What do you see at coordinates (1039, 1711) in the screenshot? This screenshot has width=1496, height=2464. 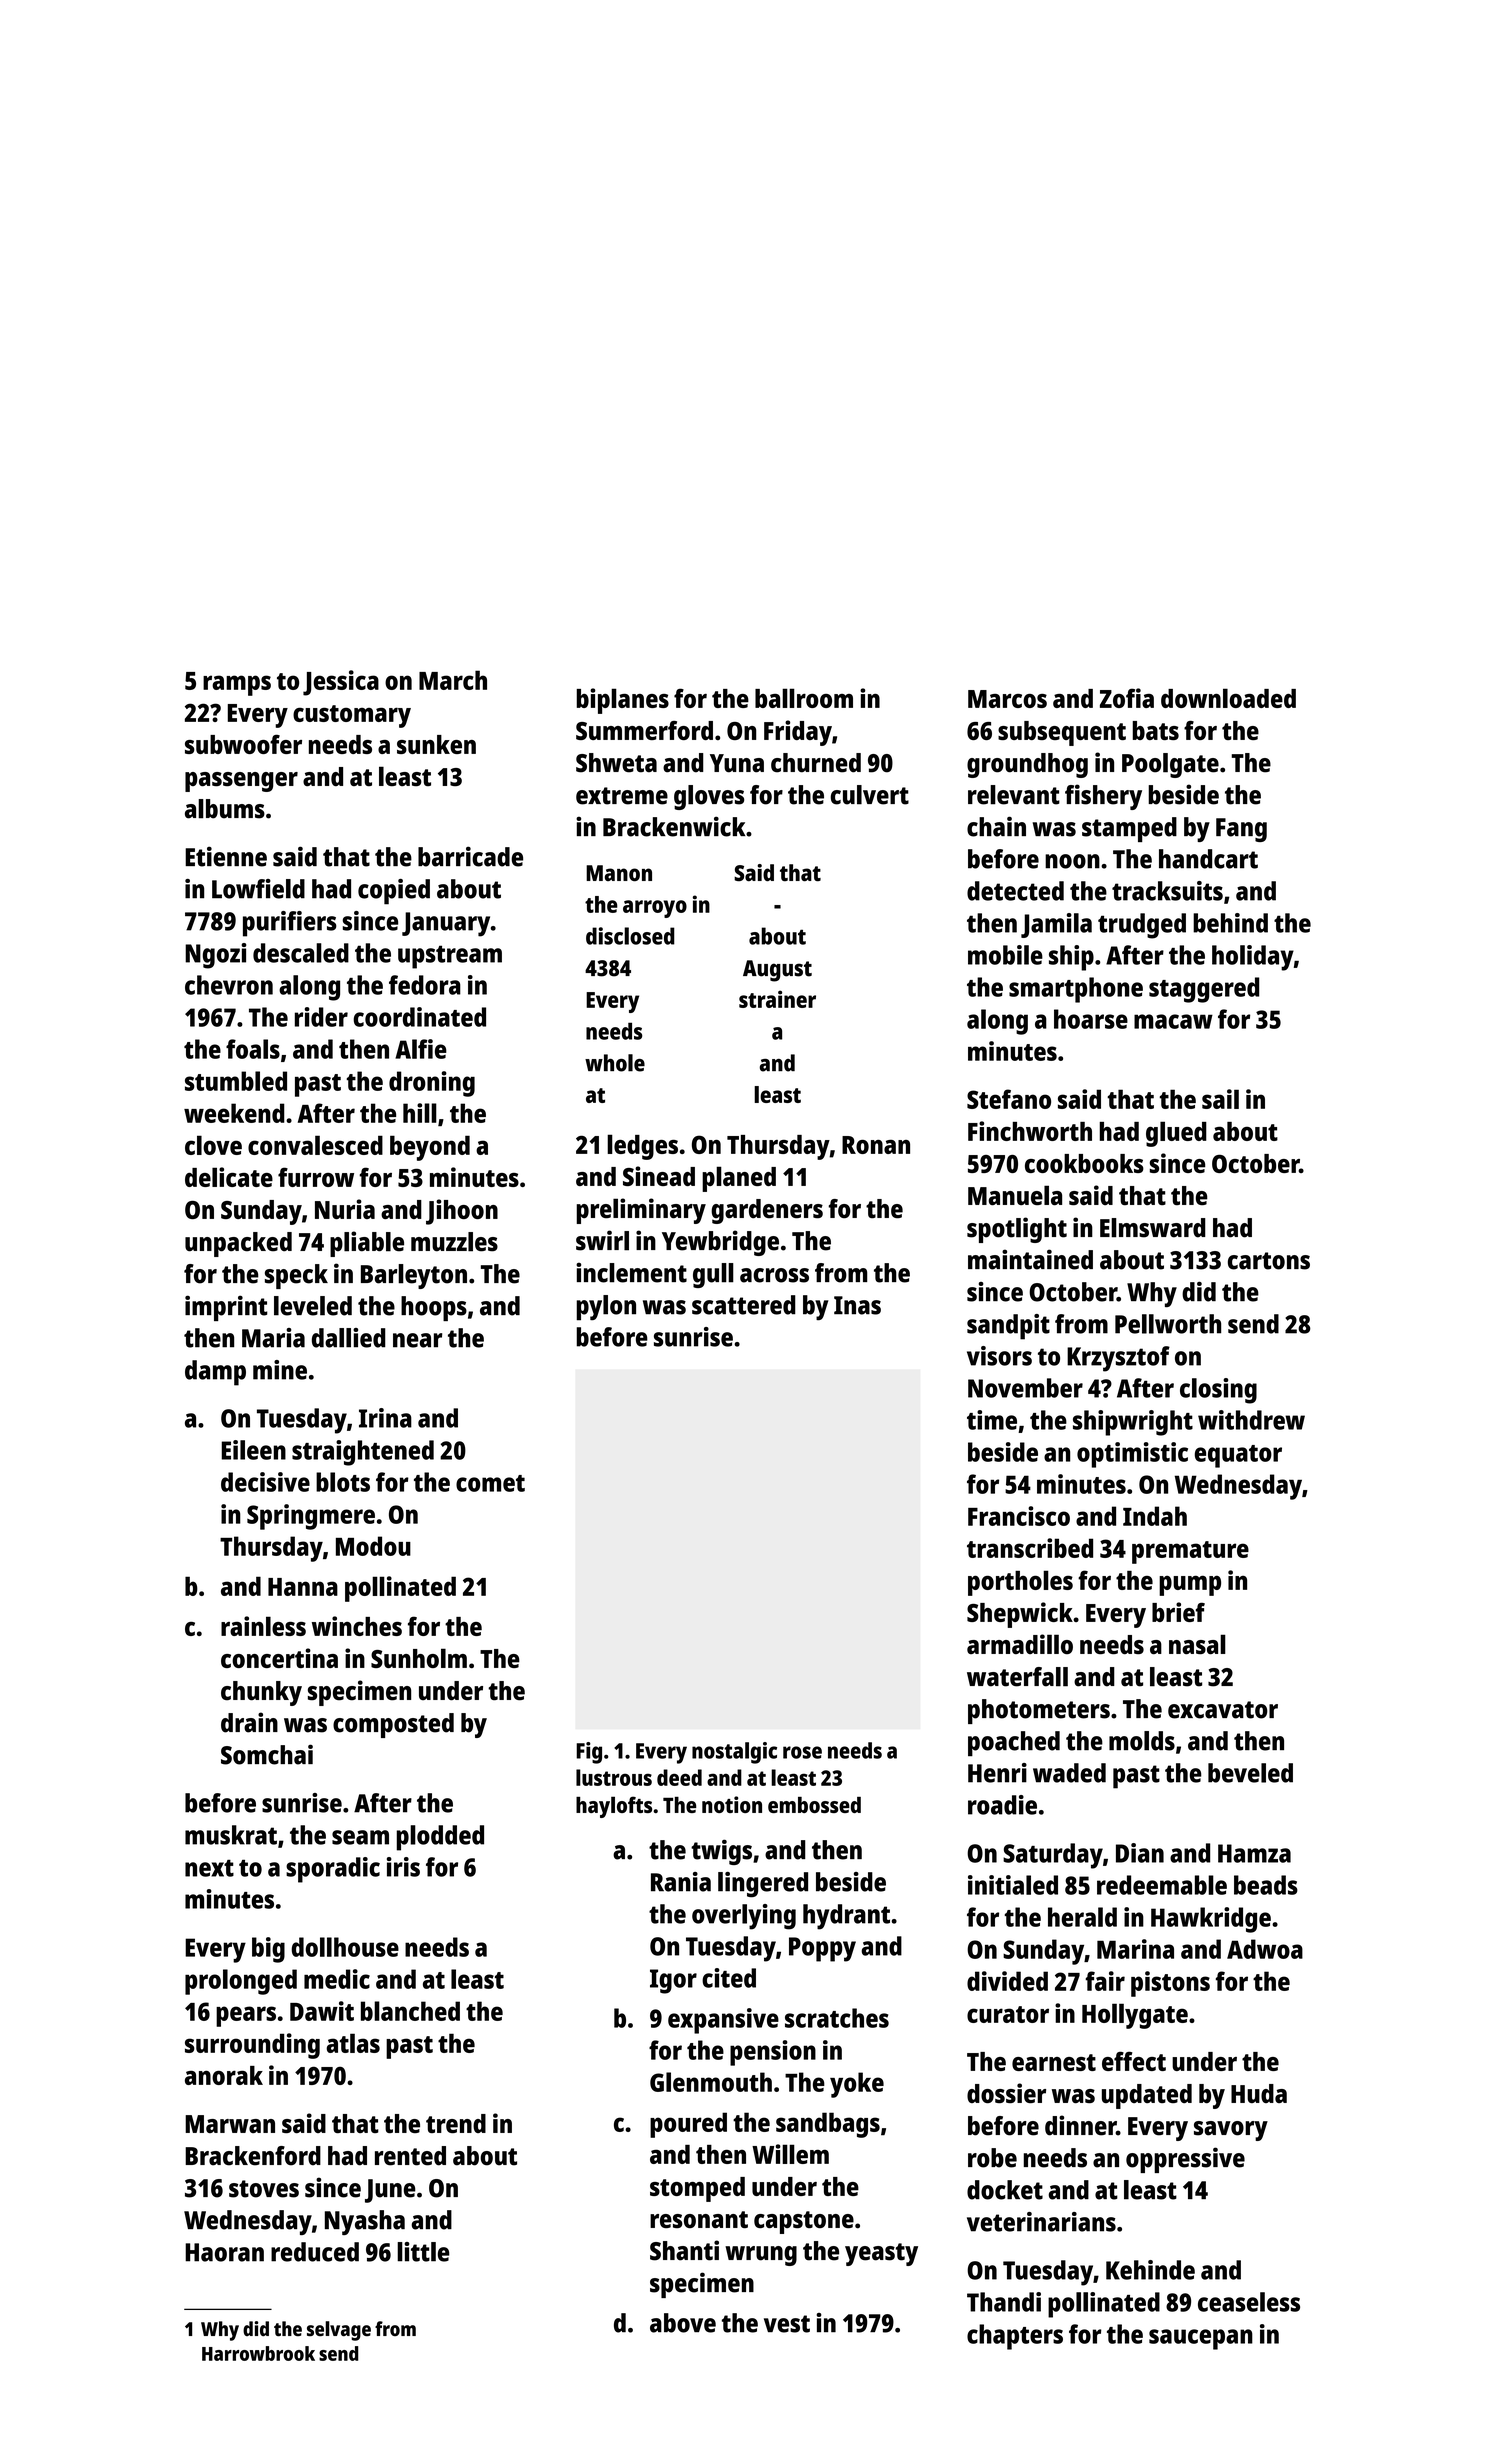 I see `photometers` at bounding box center [1039, 1711].
